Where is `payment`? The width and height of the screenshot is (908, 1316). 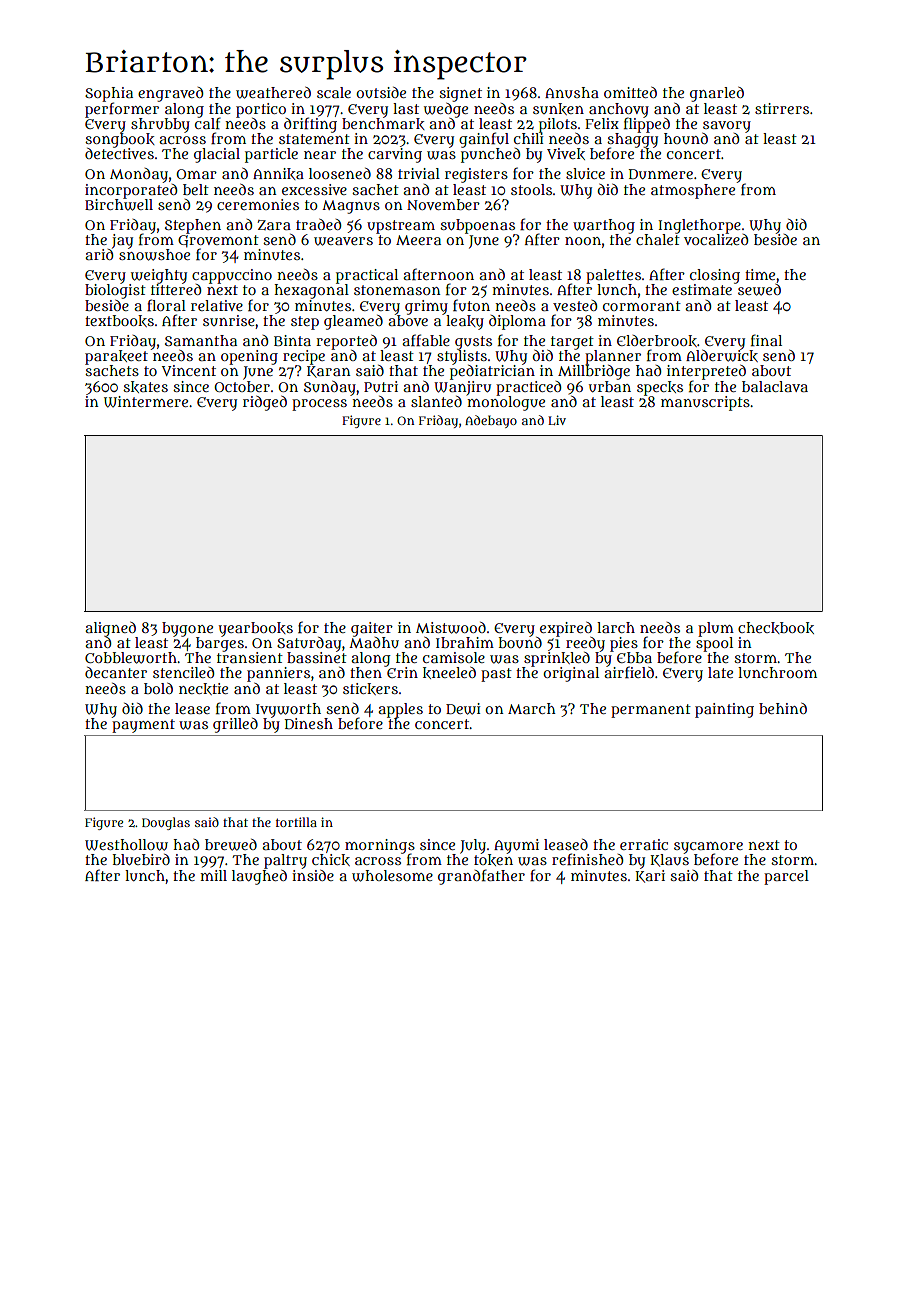
payment is located at coordinates (143, 726).
